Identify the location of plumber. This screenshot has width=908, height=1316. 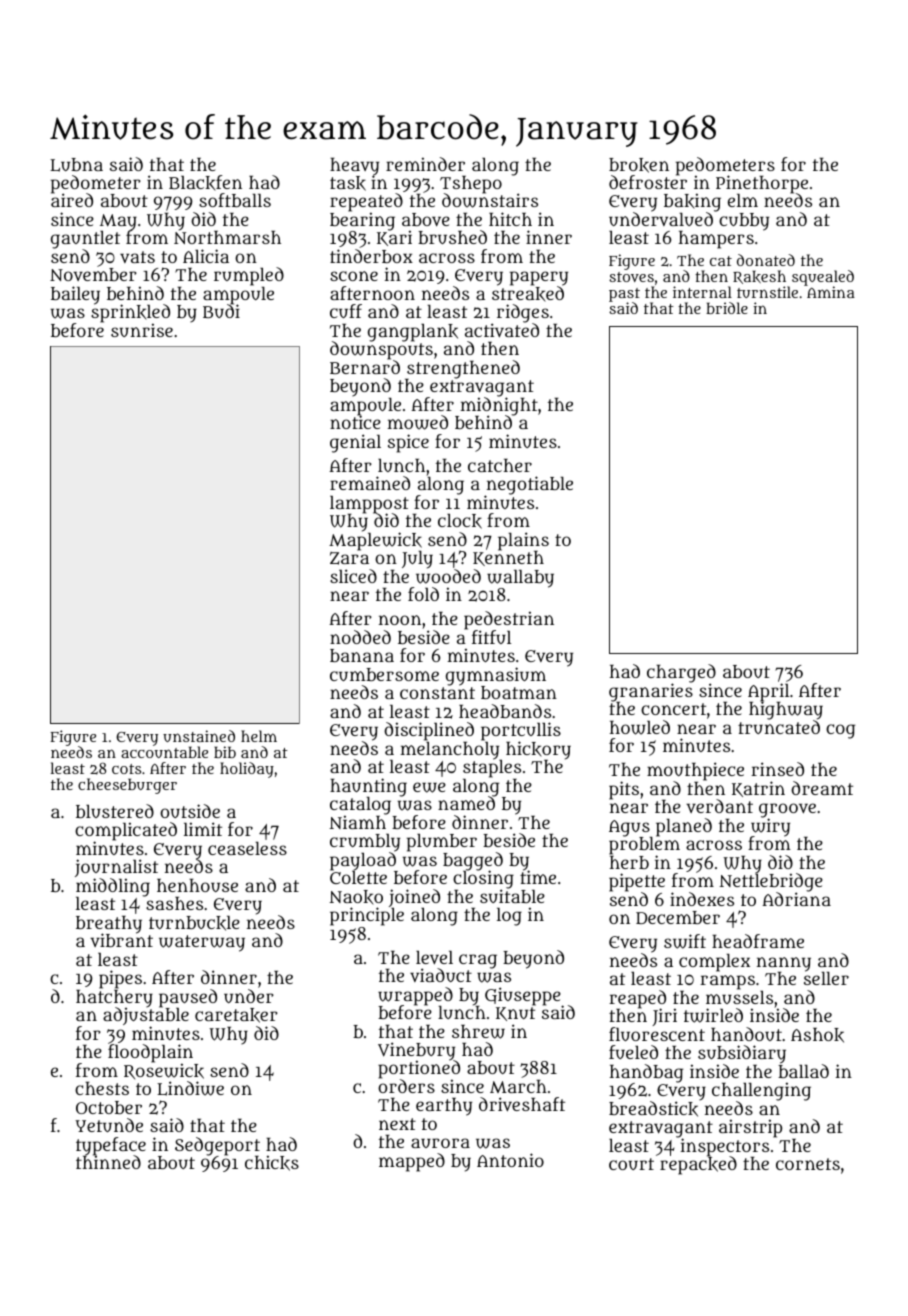
(442, 843).
